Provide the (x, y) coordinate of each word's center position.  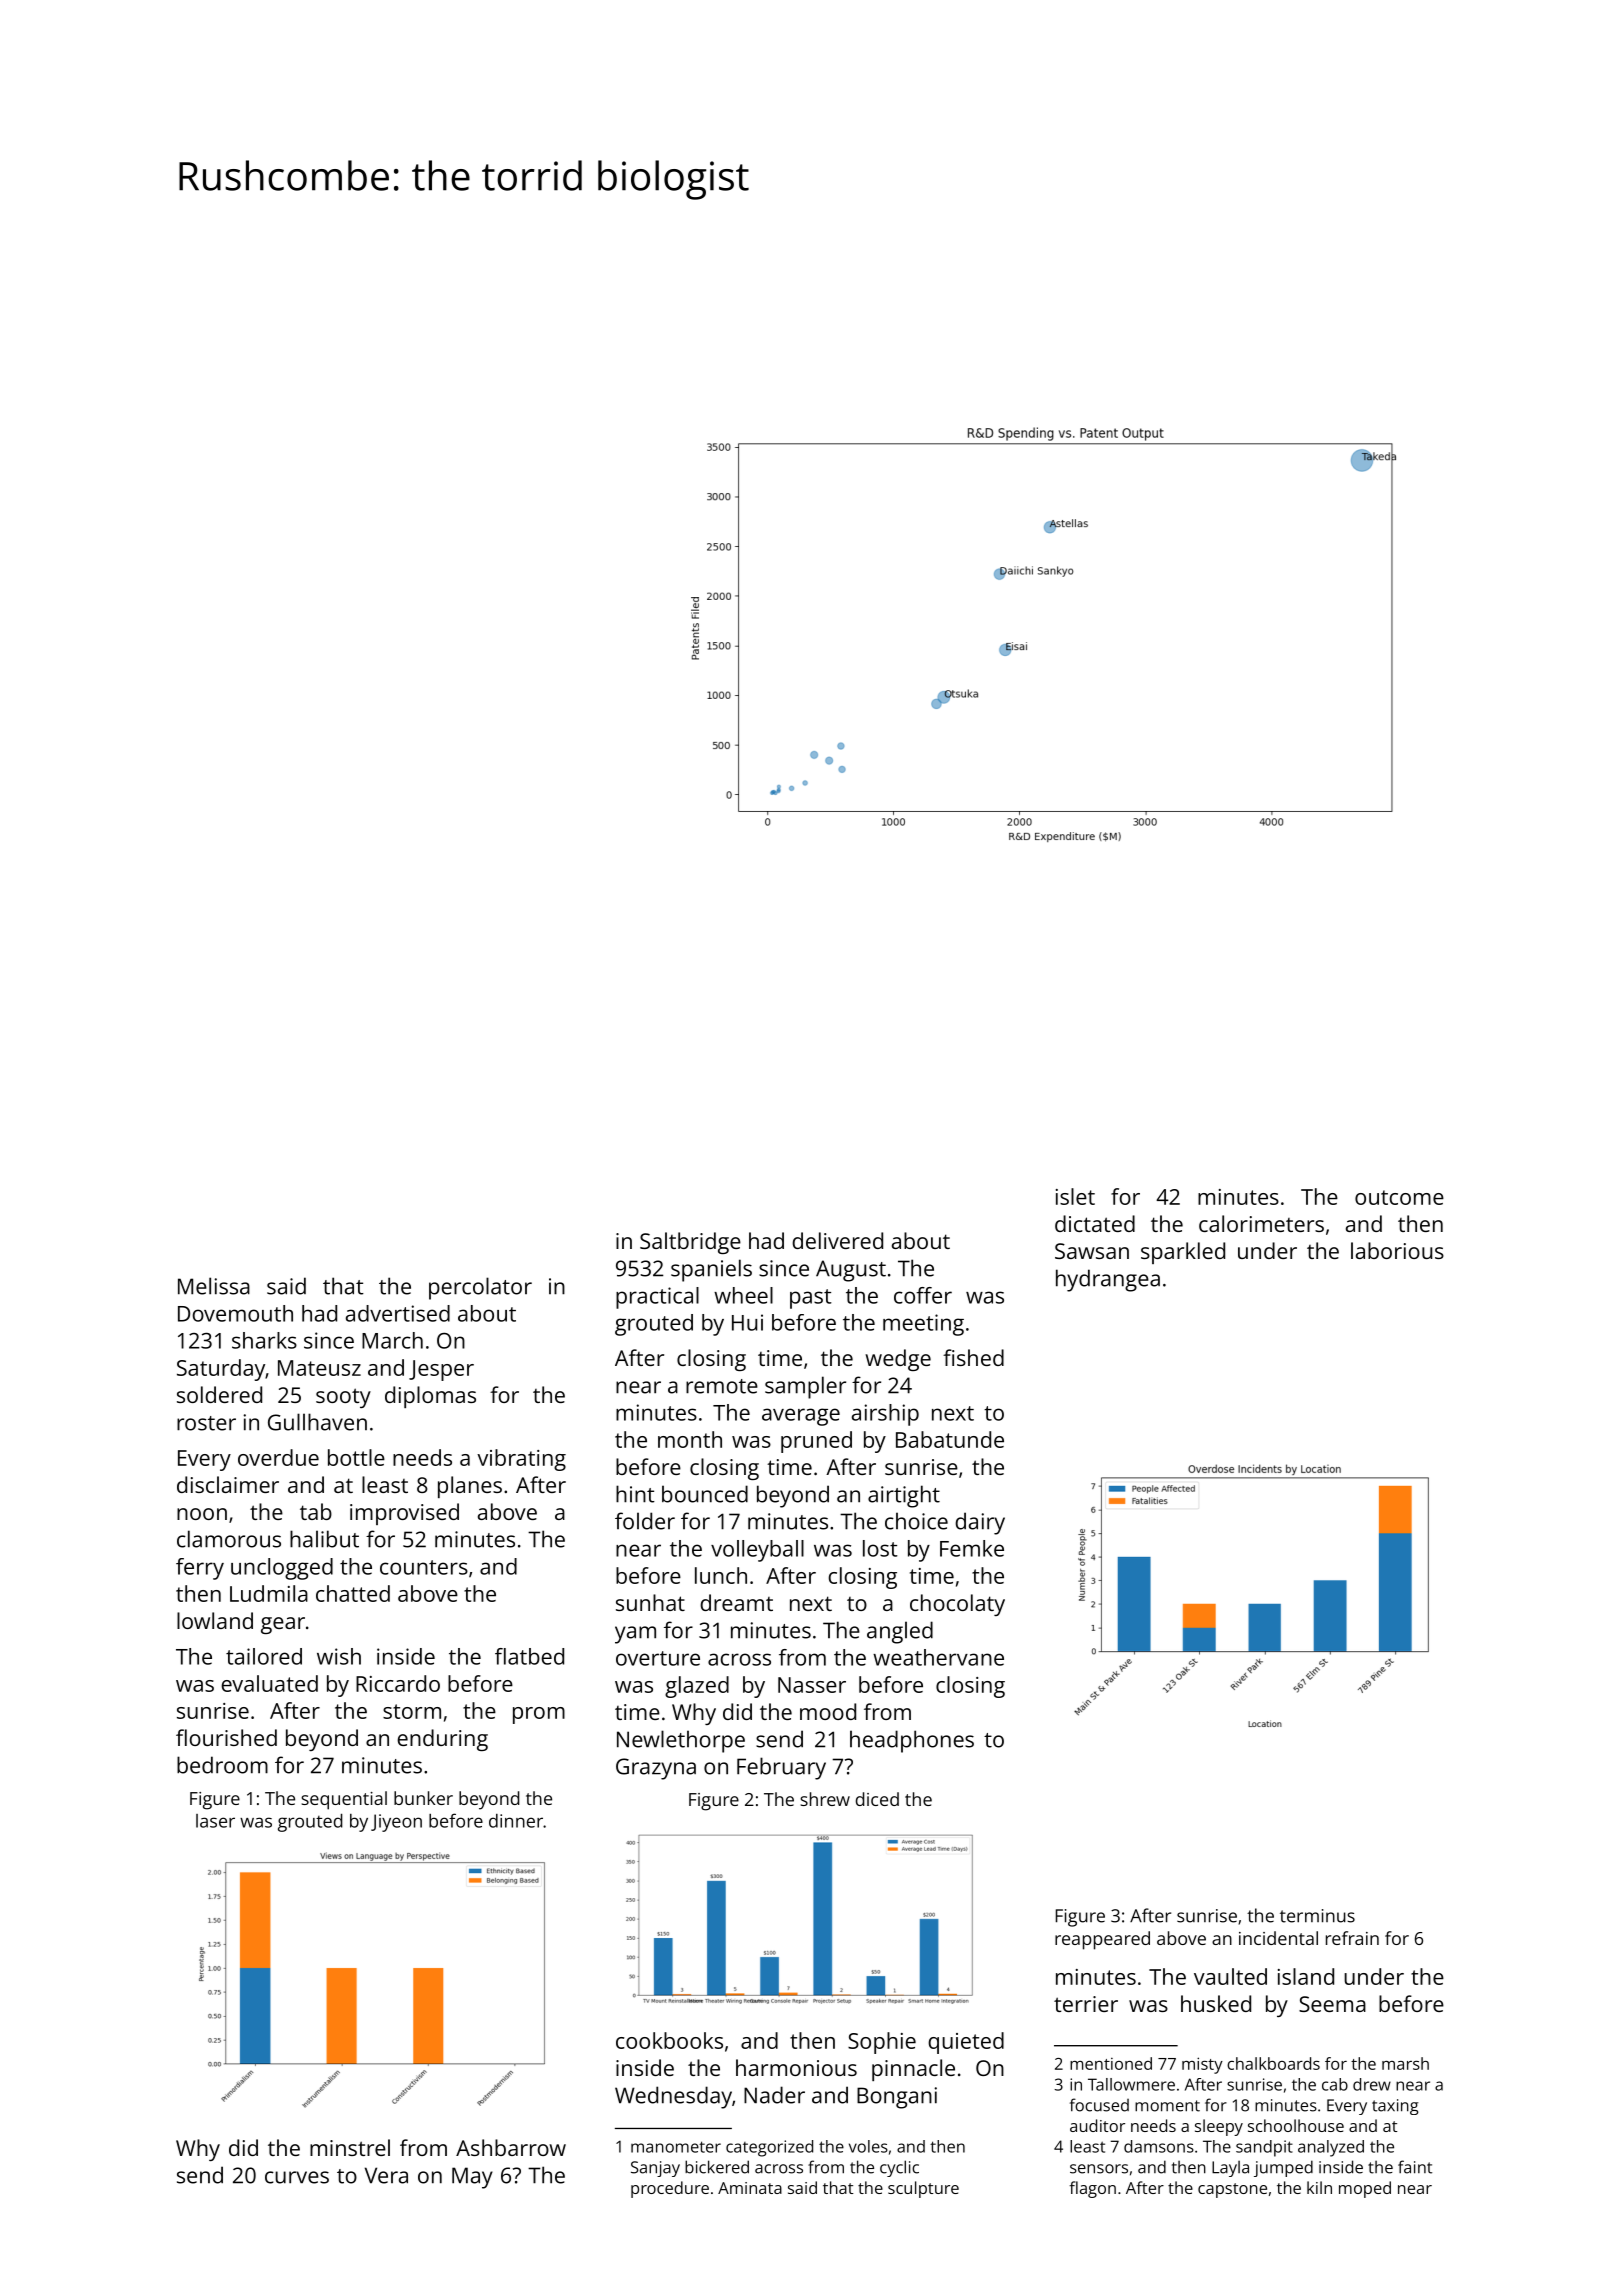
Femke (972, 1548)
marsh (1405, 2063)
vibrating (521, 1460)
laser (215, 1821)
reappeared (1102, 1940)
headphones (912, 1741)
